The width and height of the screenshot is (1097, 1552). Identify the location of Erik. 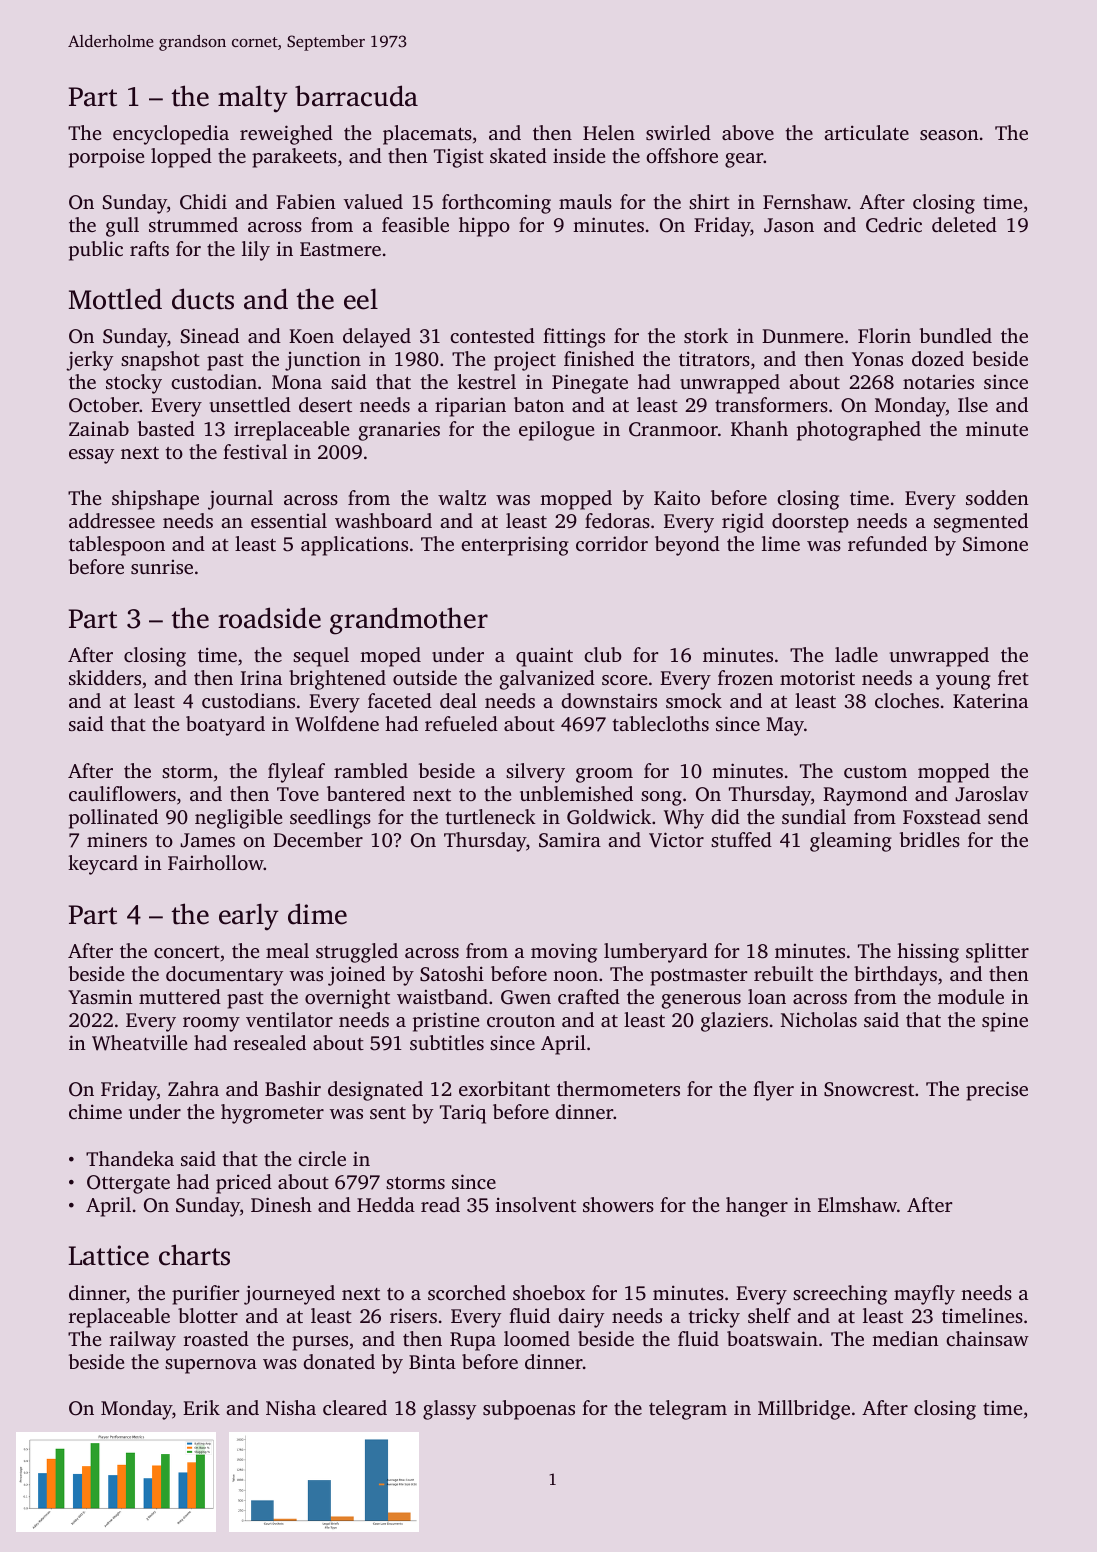
(201, 1407).
